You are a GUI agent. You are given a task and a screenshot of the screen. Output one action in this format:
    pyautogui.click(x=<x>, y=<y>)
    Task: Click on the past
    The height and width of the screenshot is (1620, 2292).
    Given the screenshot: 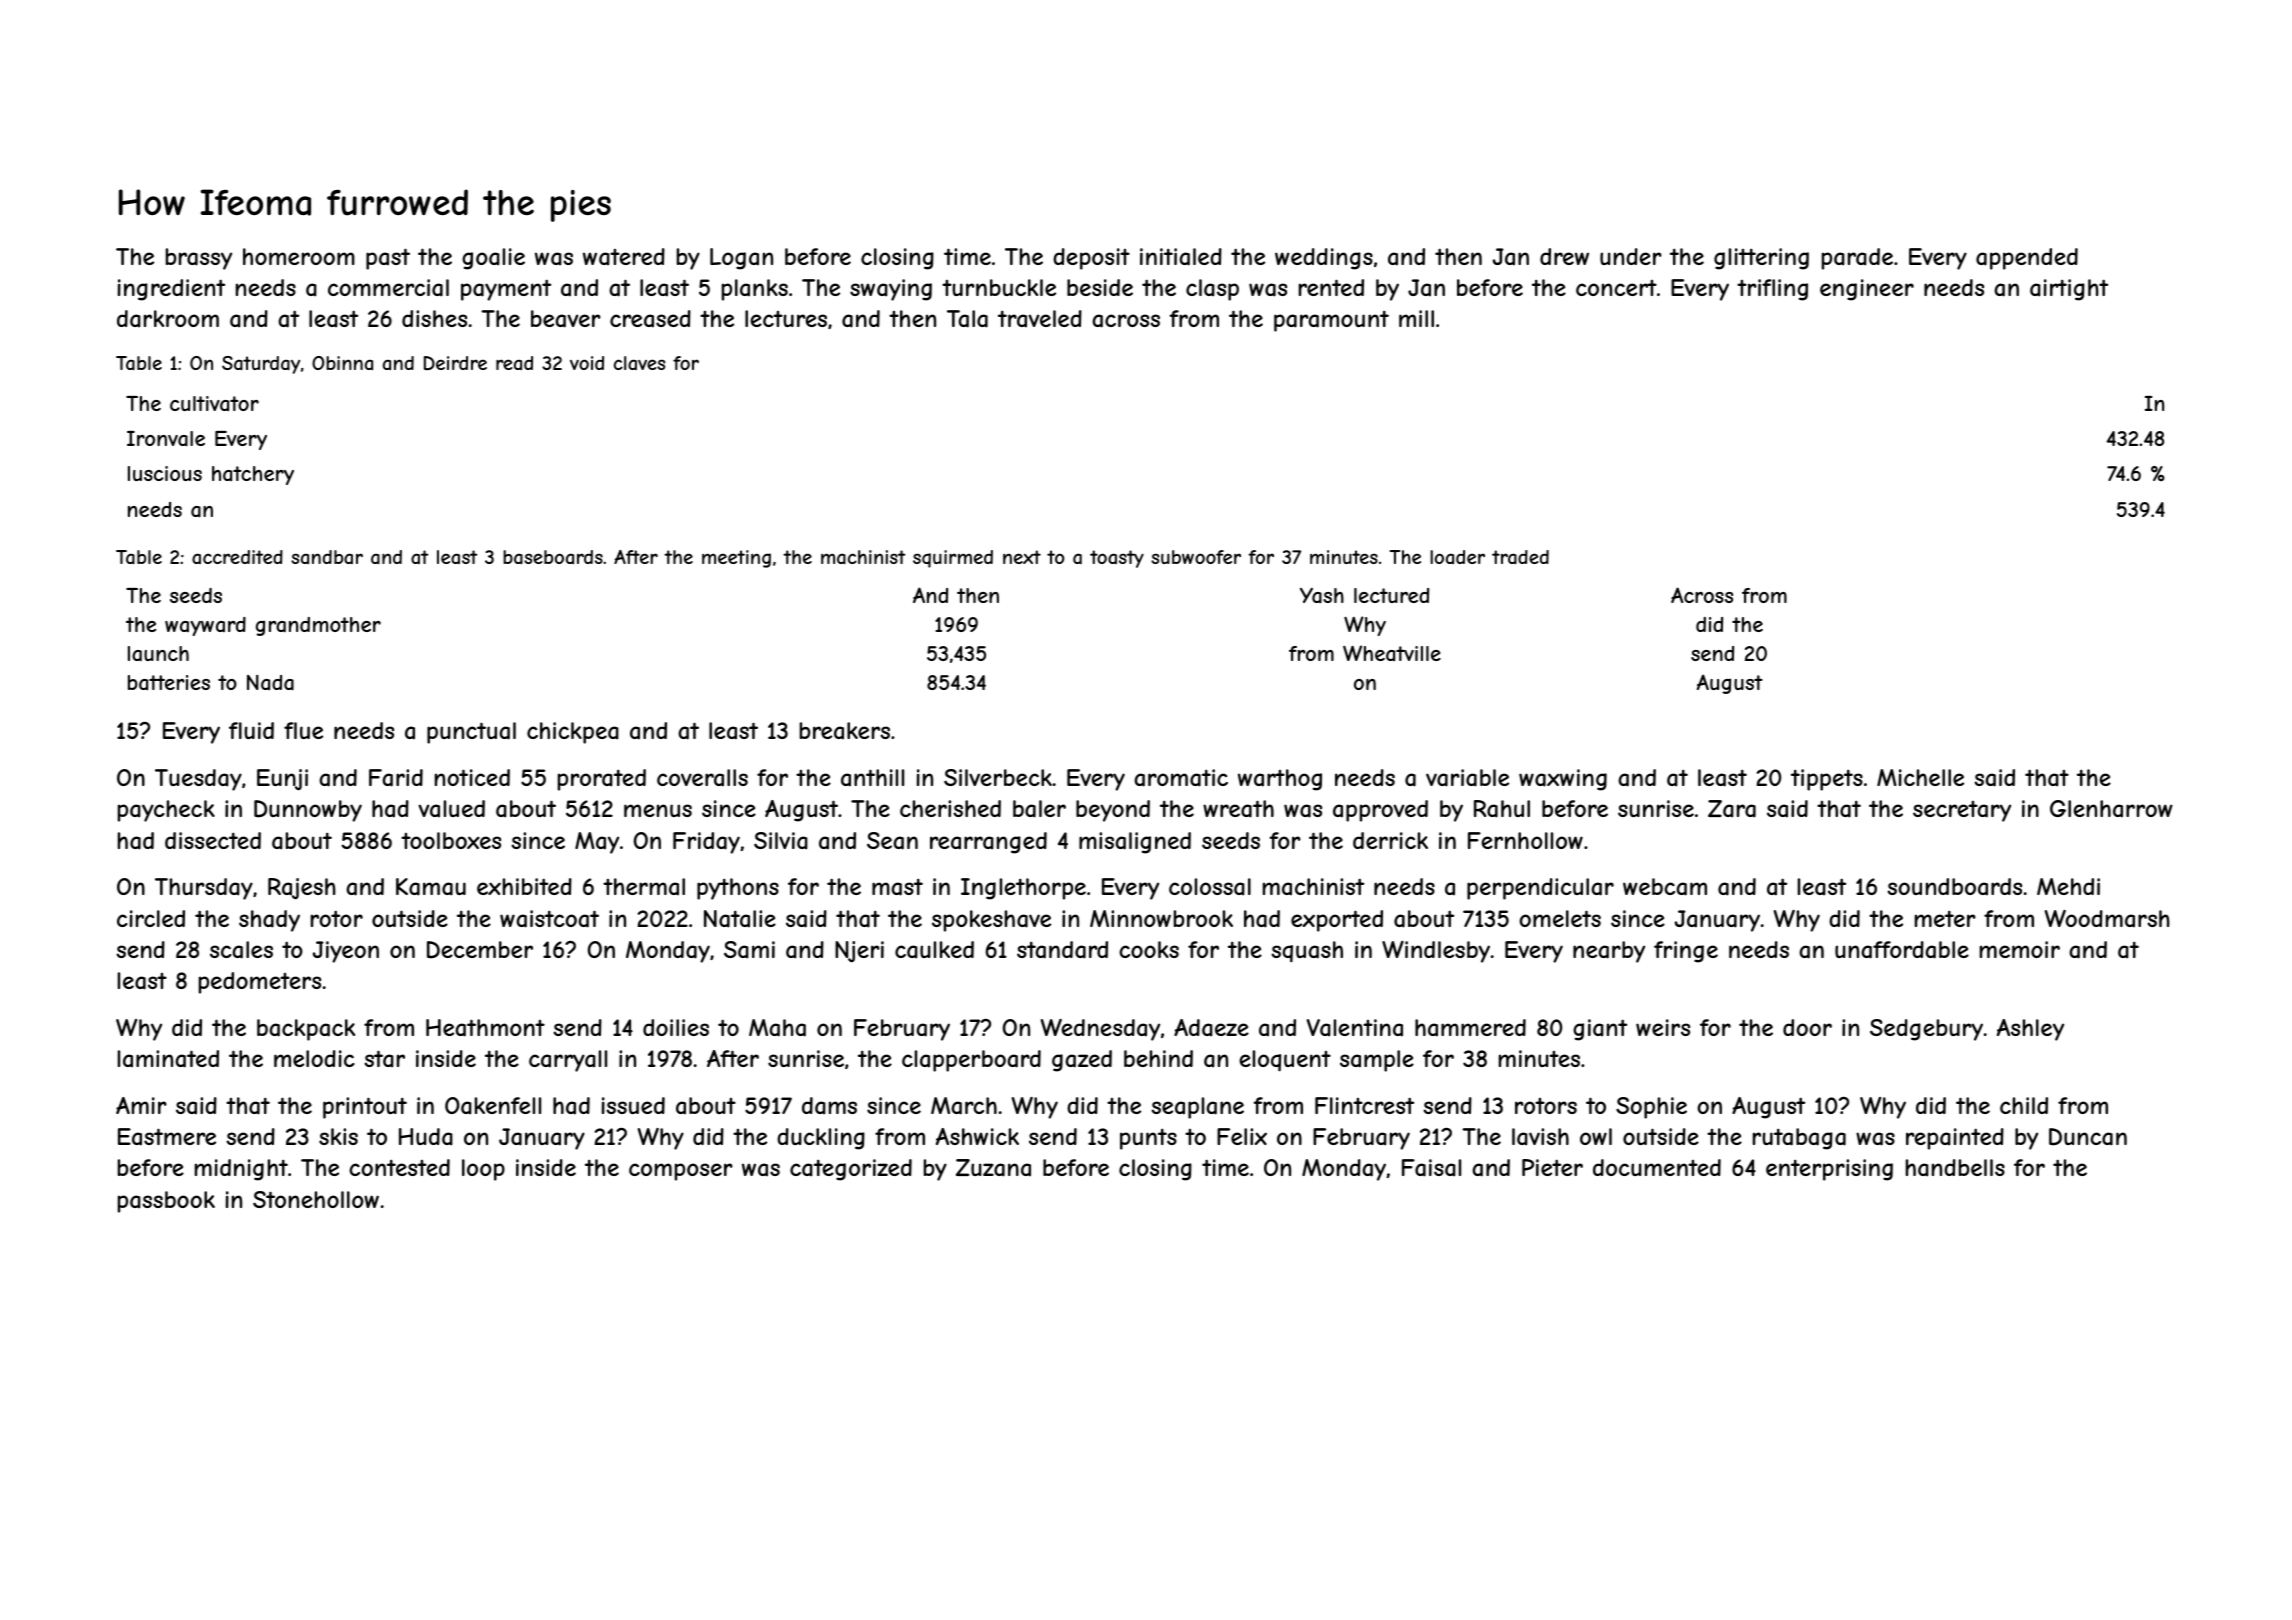 What is the action you would take?
    pyautogui.click(x=388, y=259)
